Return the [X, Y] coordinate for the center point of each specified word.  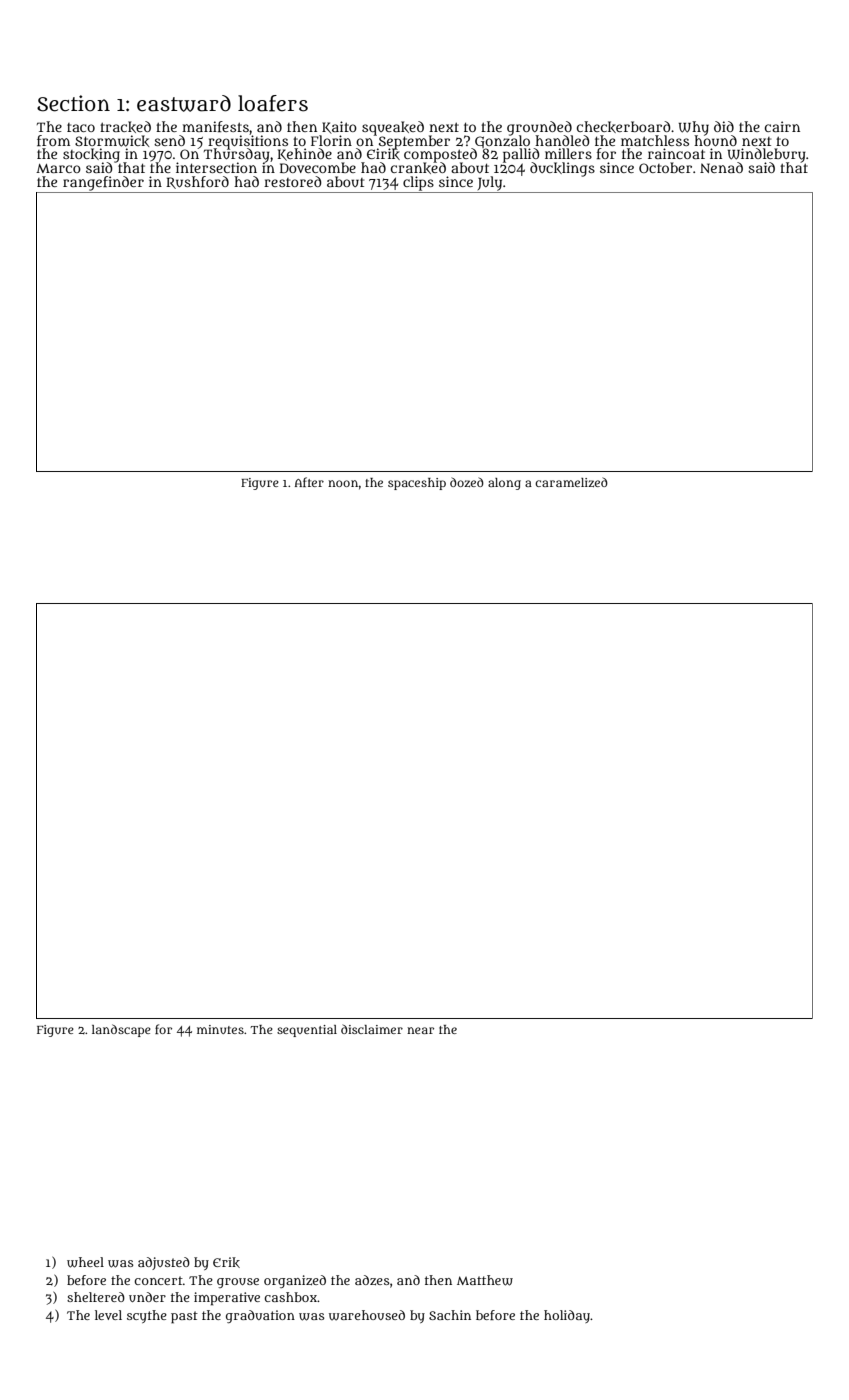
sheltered [96, 1297]
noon [343, 483]
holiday [567, 1316]
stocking [91, 155]
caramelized [571, 482]
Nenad [721, 167]
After [309, 482]
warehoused [367, 1315]
